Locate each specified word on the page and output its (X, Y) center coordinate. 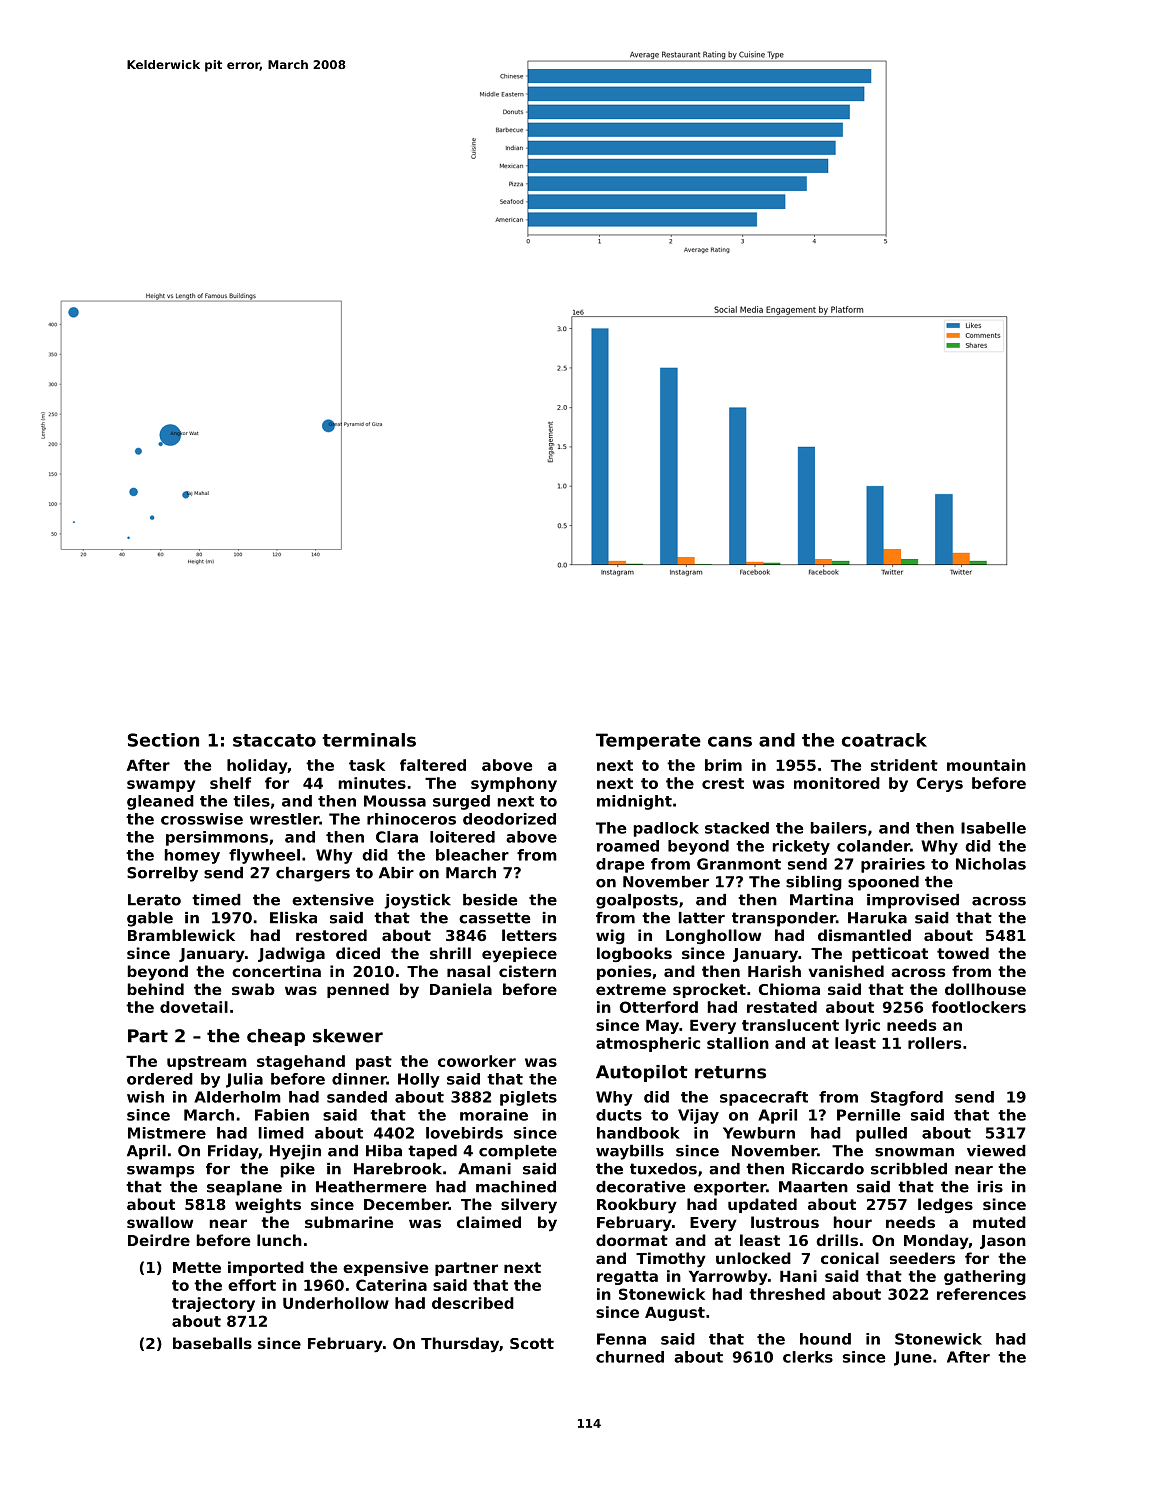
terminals (369, 740)
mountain (986, 765)
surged (461, 802)
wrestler (284, 819)
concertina (276, 971)
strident (904, 765)
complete (518, 1152)
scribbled (909, 1169)
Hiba (384, 1151)
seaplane (244, 1188)
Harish (774, 971)
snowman (914, 1152)
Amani (484, 1169)
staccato (274, 740)
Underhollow (336, 1303)
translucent (790, 1025)
